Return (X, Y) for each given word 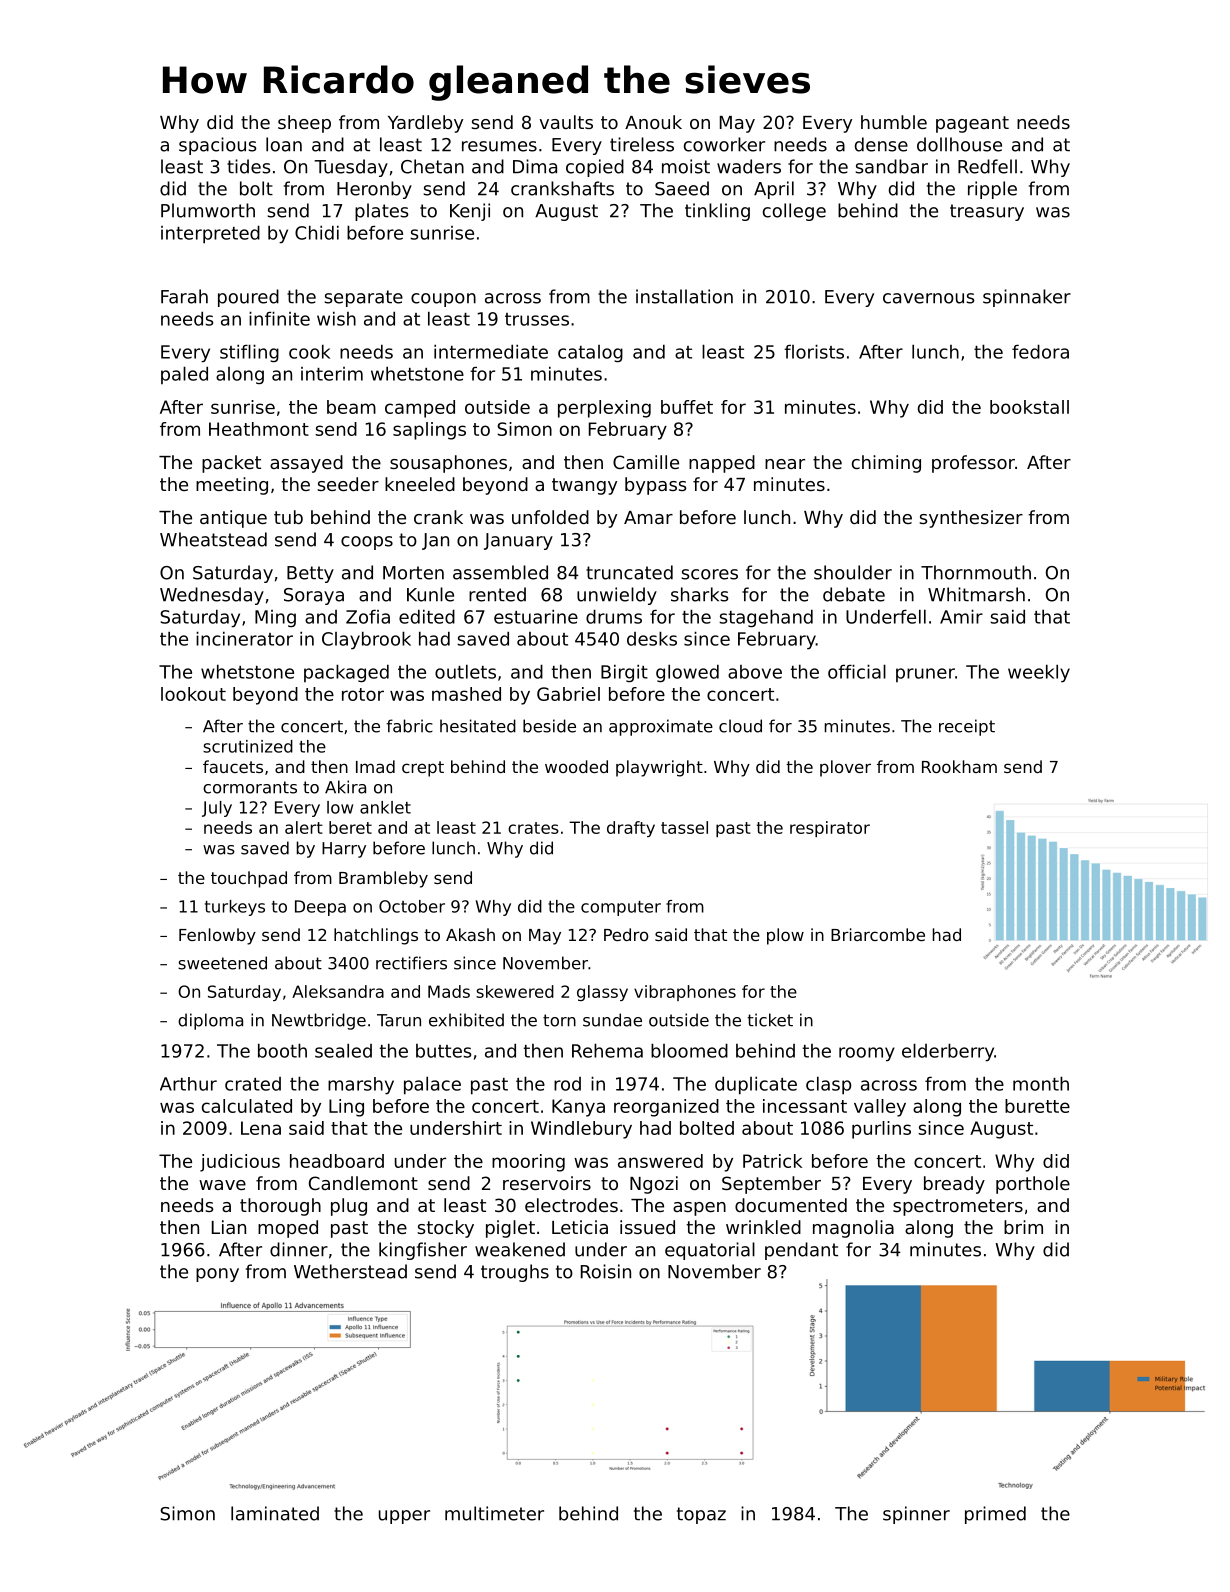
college (794, 212)
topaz (701, 1515)
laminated (275, 1513)
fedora (1040, 351)
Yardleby (425, 124)
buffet (687, 407)
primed (995, 1515)
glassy (602, 993)
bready (954, 1185)
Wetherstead (350, 1271)
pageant (972, 124)
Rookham (959, 766)
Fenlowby (217, 936)
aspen (699, 1209)
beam (351, 407)
